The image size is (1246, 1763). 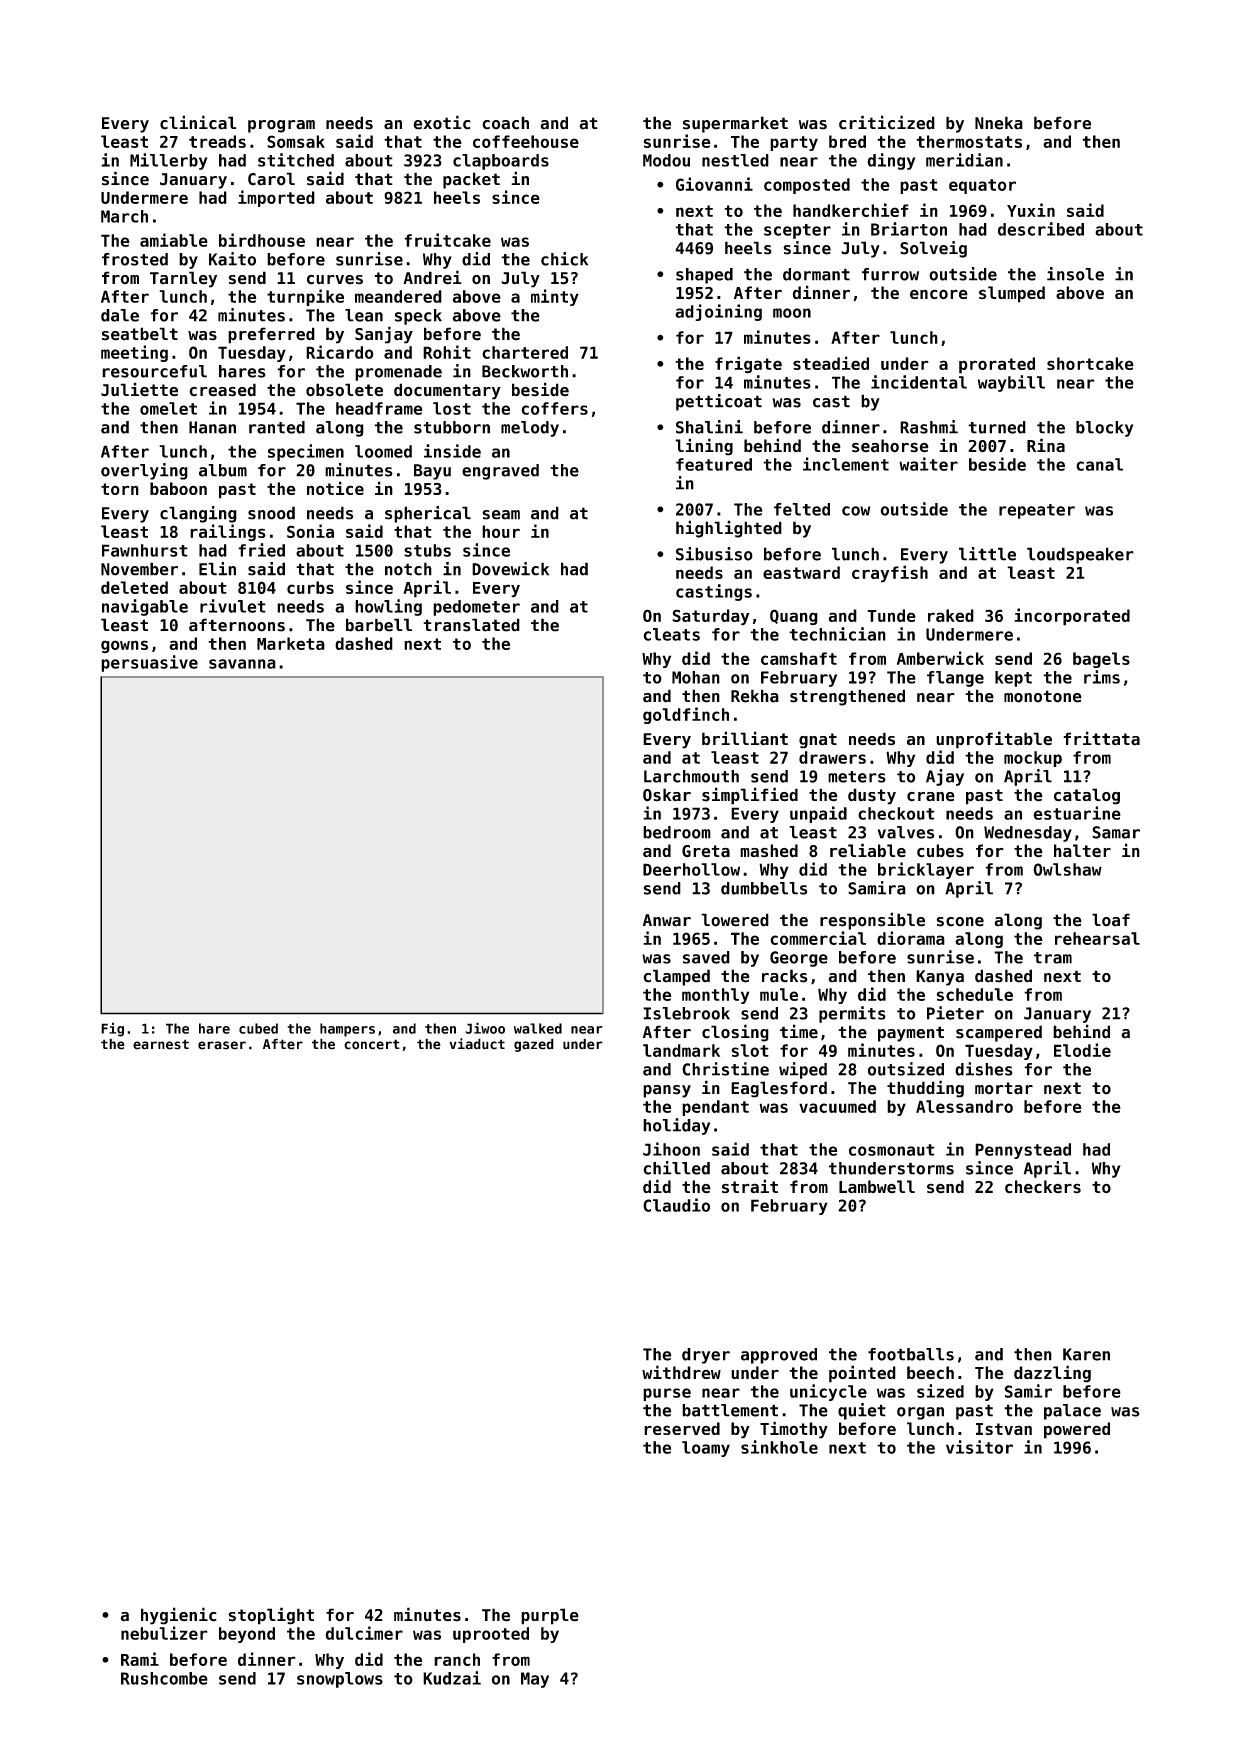 I want to click on Modou, so click(x=666, y=160).
